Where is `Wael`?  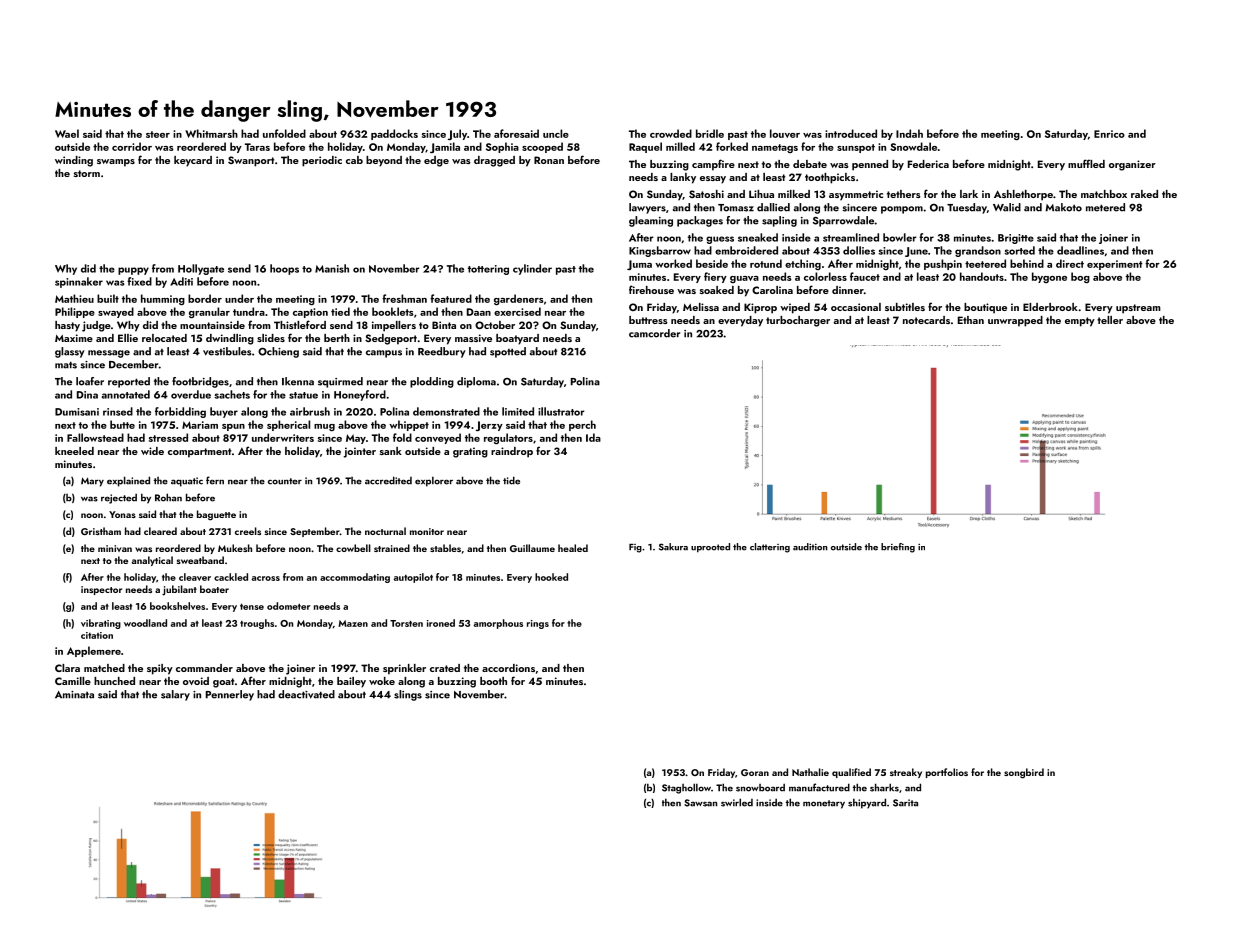
Wael is located at coordinates (67, 133).
